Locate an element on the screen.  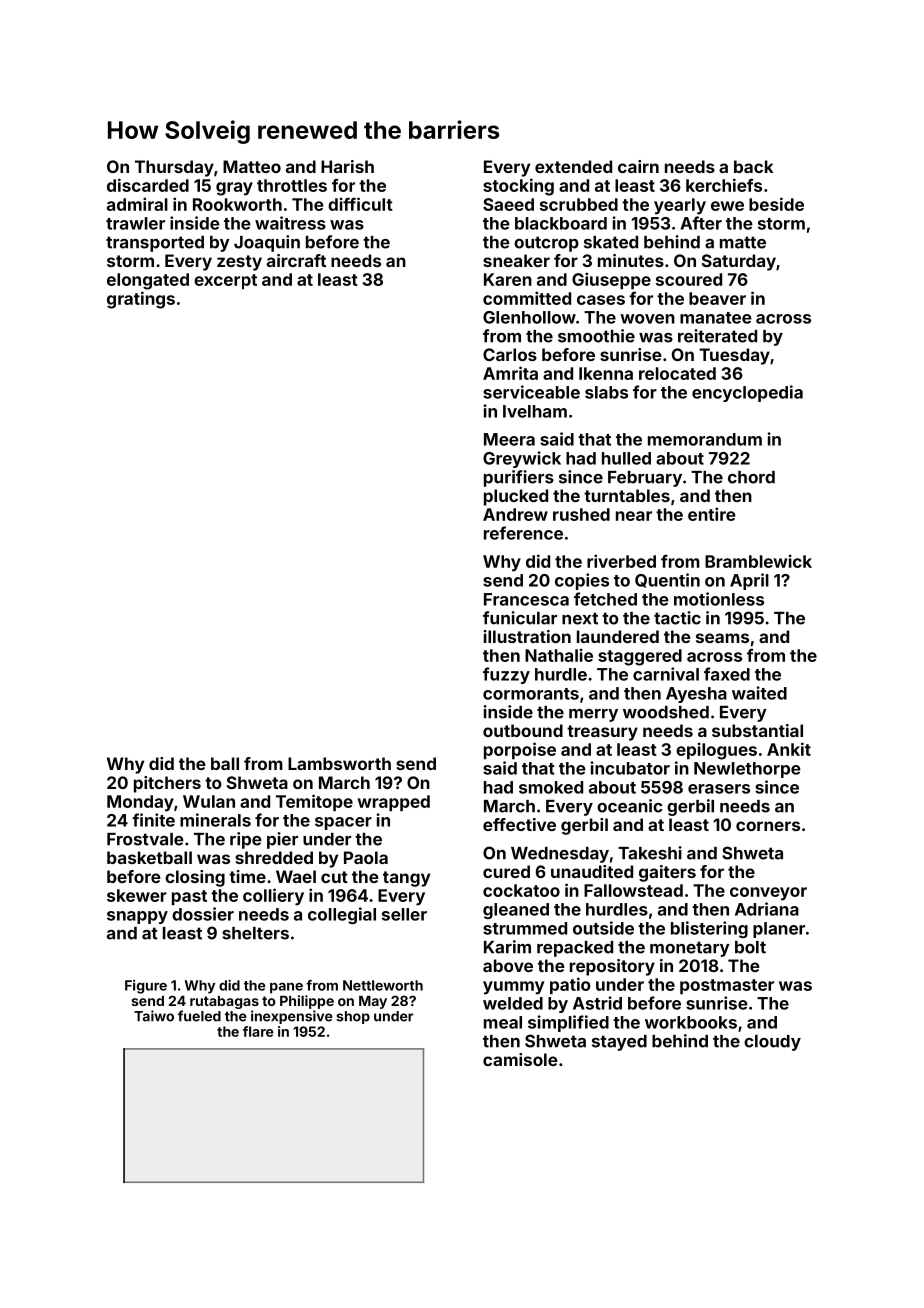
Greywick is located at coordinates (522, 459).
